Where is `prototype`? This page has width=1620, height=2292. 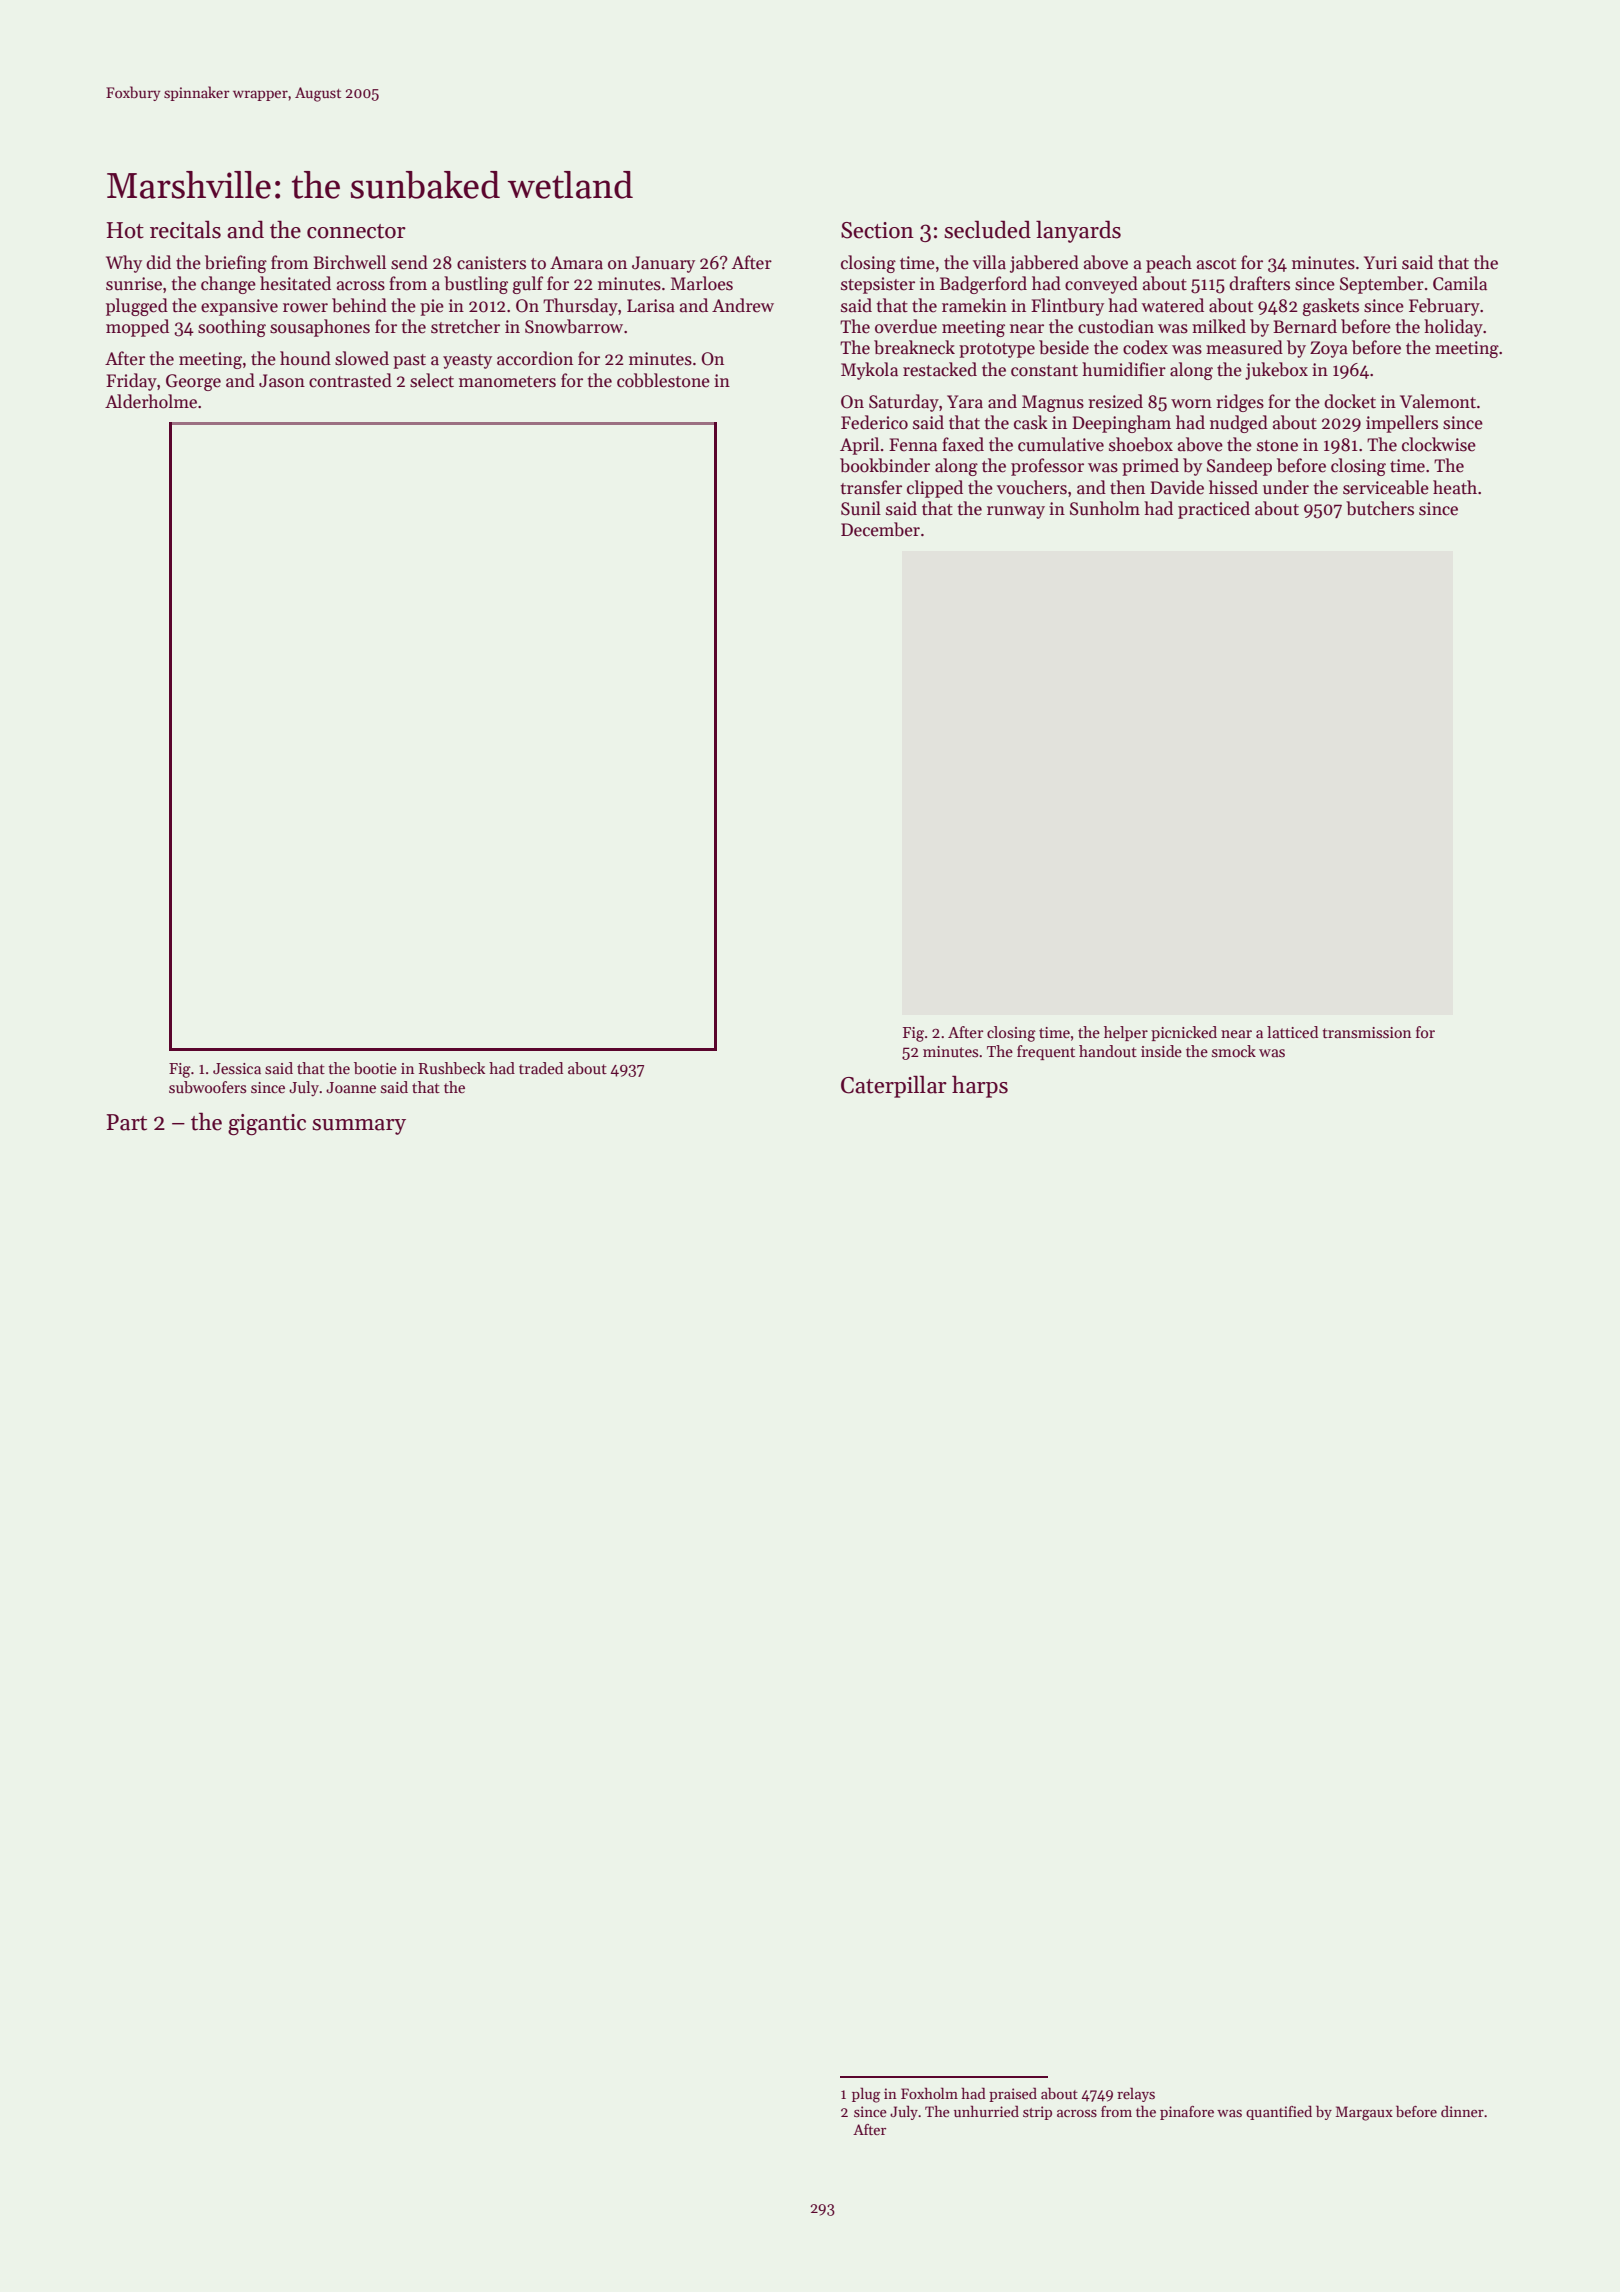
prototype is located at coordinates (997, 350).
